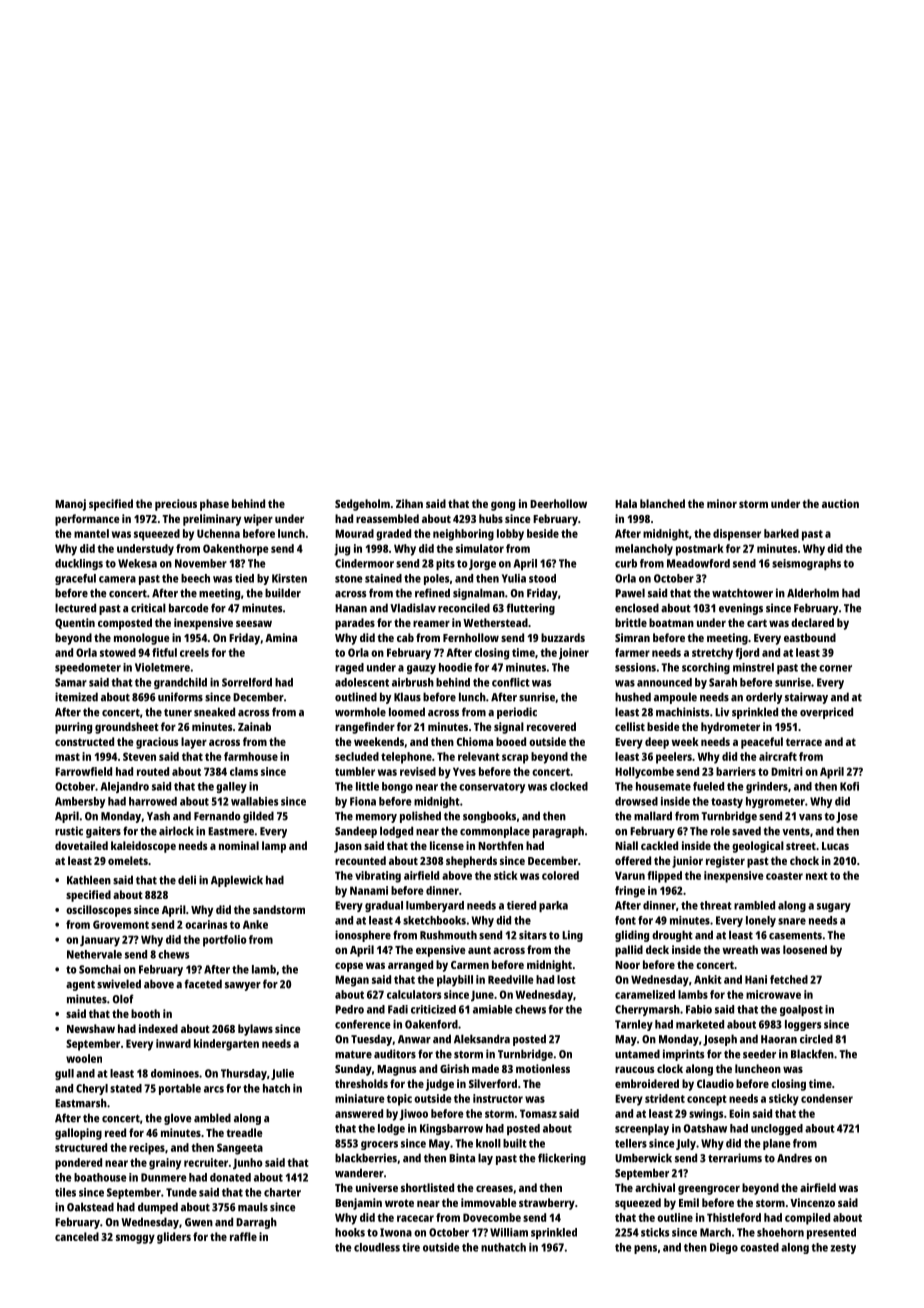  I want to click on barriers, so click(736, 771).
